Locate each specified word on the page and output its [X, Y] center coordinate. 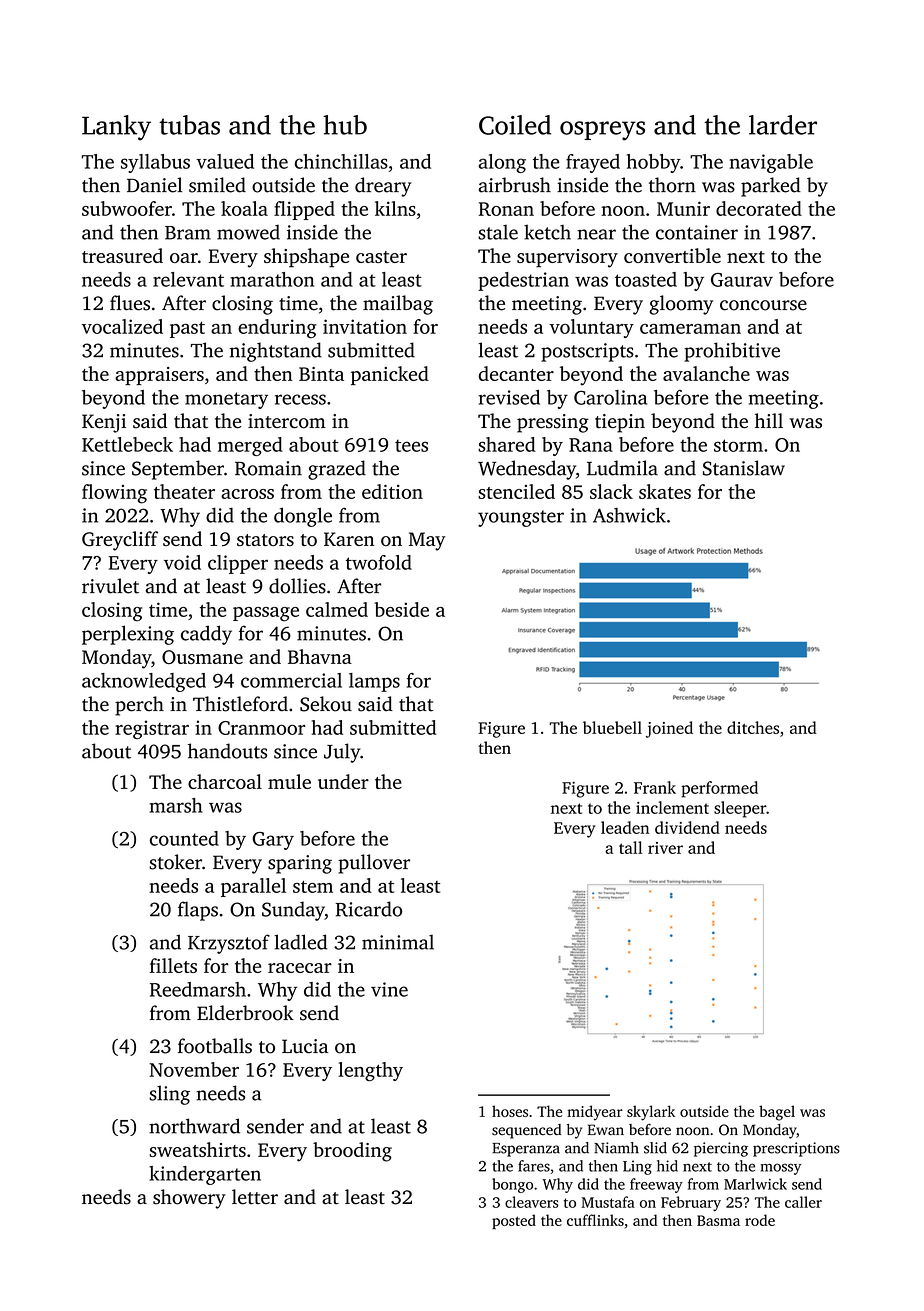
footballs [215, 1046]
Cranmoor [261, 728]
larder [783, 125]
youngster [521, 518]
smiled [217, 185]
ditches [753, 727]
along [502, 163]
